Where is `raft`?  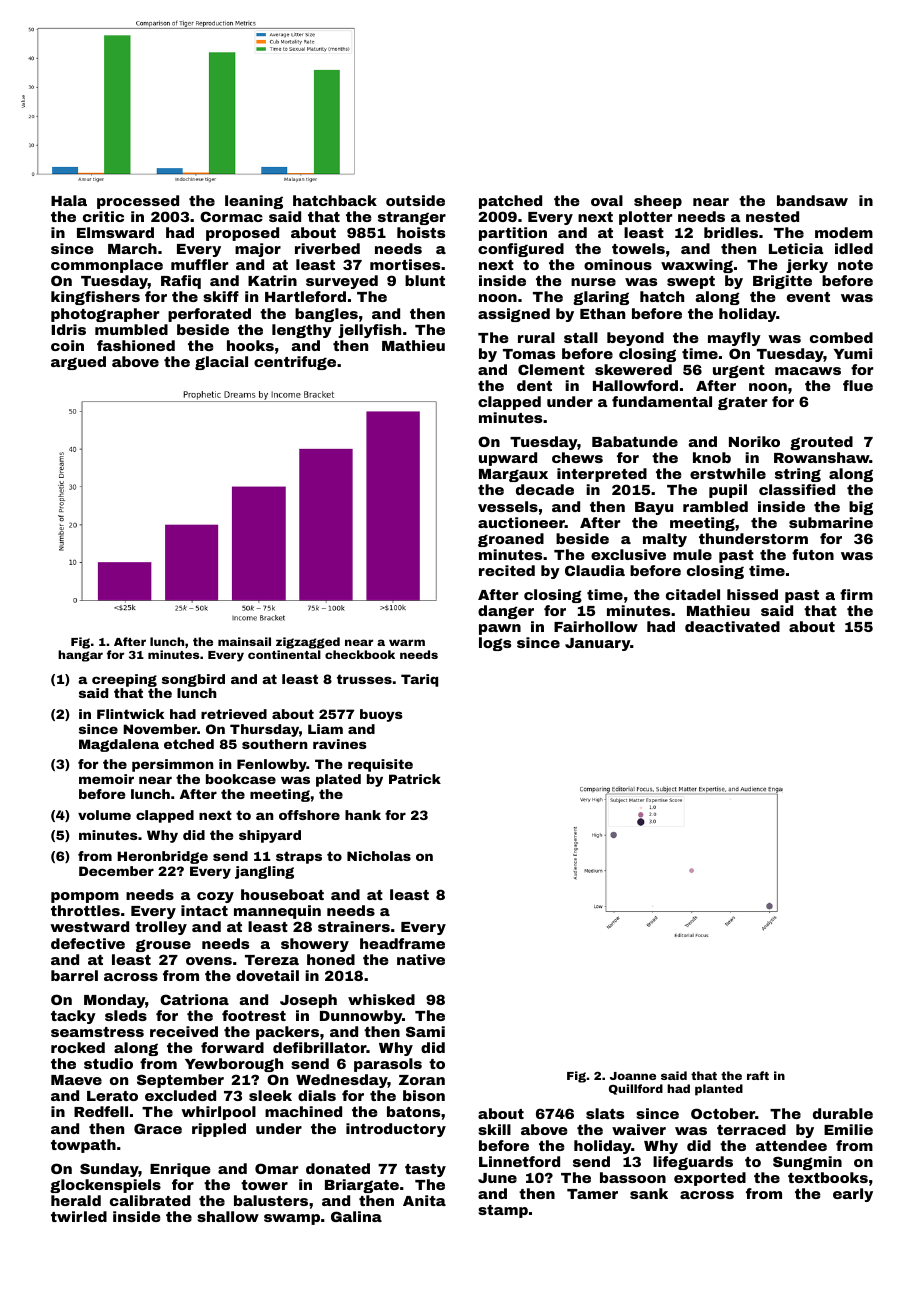
raft is located at coordinates (758, 1075).
